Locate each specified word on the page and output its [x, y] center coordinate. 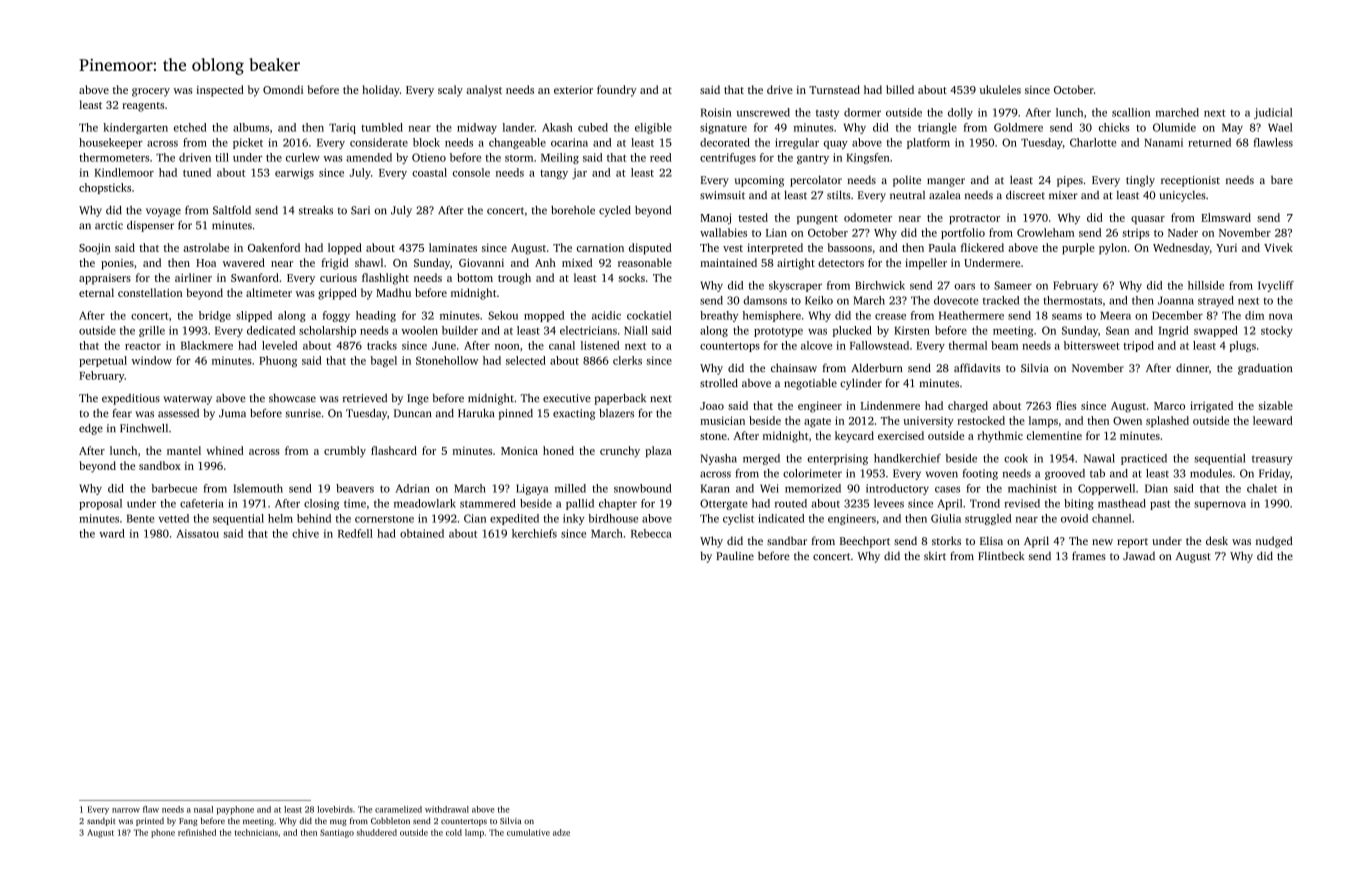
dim [1254, 315]
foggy [336, 316]
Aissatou [197, 533]
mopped [544, 316]
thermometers [114, 157]
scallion [1131, 112]
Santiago [337, 833]
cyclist [738, 519]
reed [661, 157]
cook [1016, 458]
